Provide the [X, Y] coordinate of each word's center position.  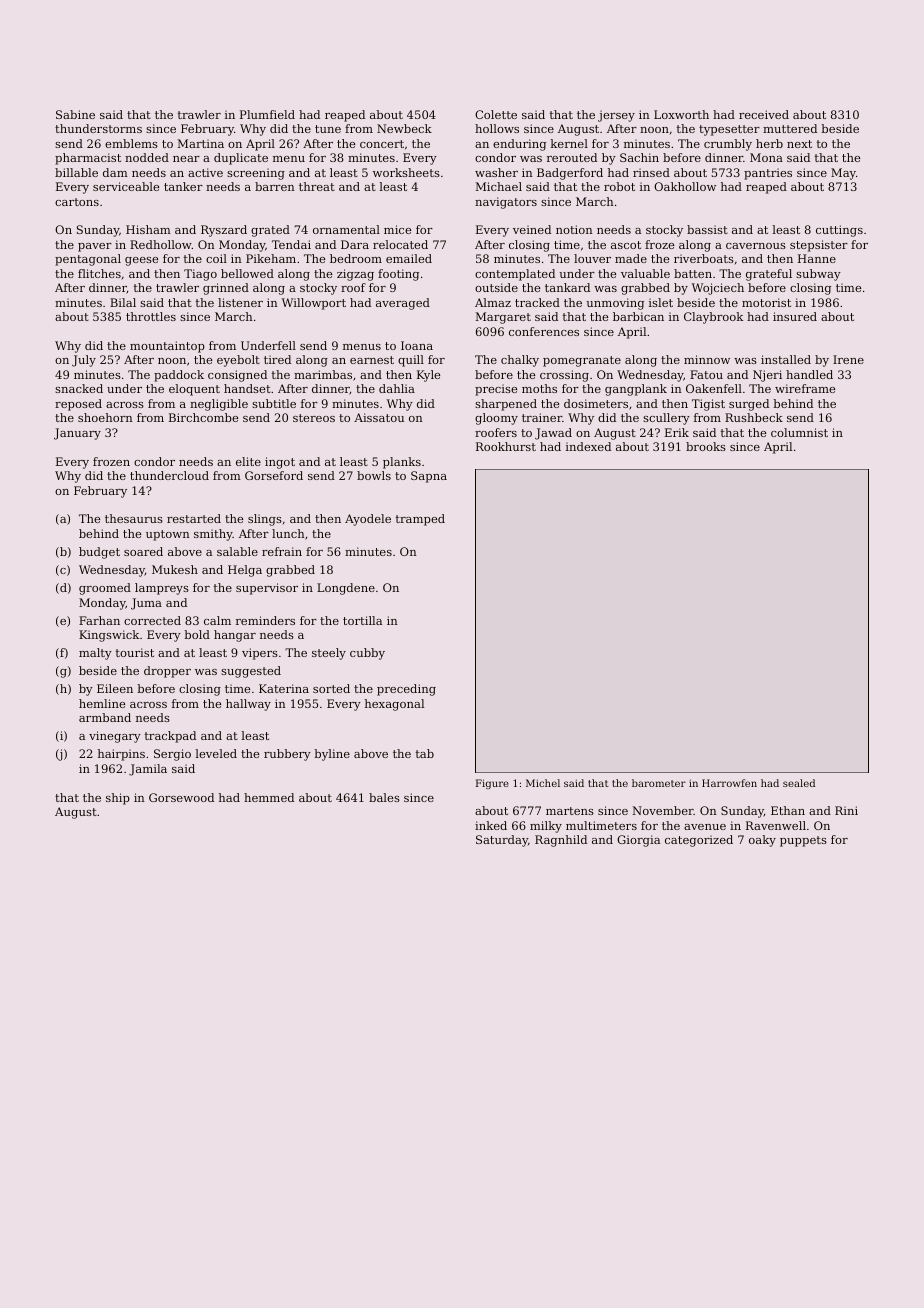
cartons [77, 202]
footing [398, 275]
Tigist [708, 405]
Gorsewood [181, 797]
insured [795, 316]
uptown [168, 535]
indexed [588, 446]
